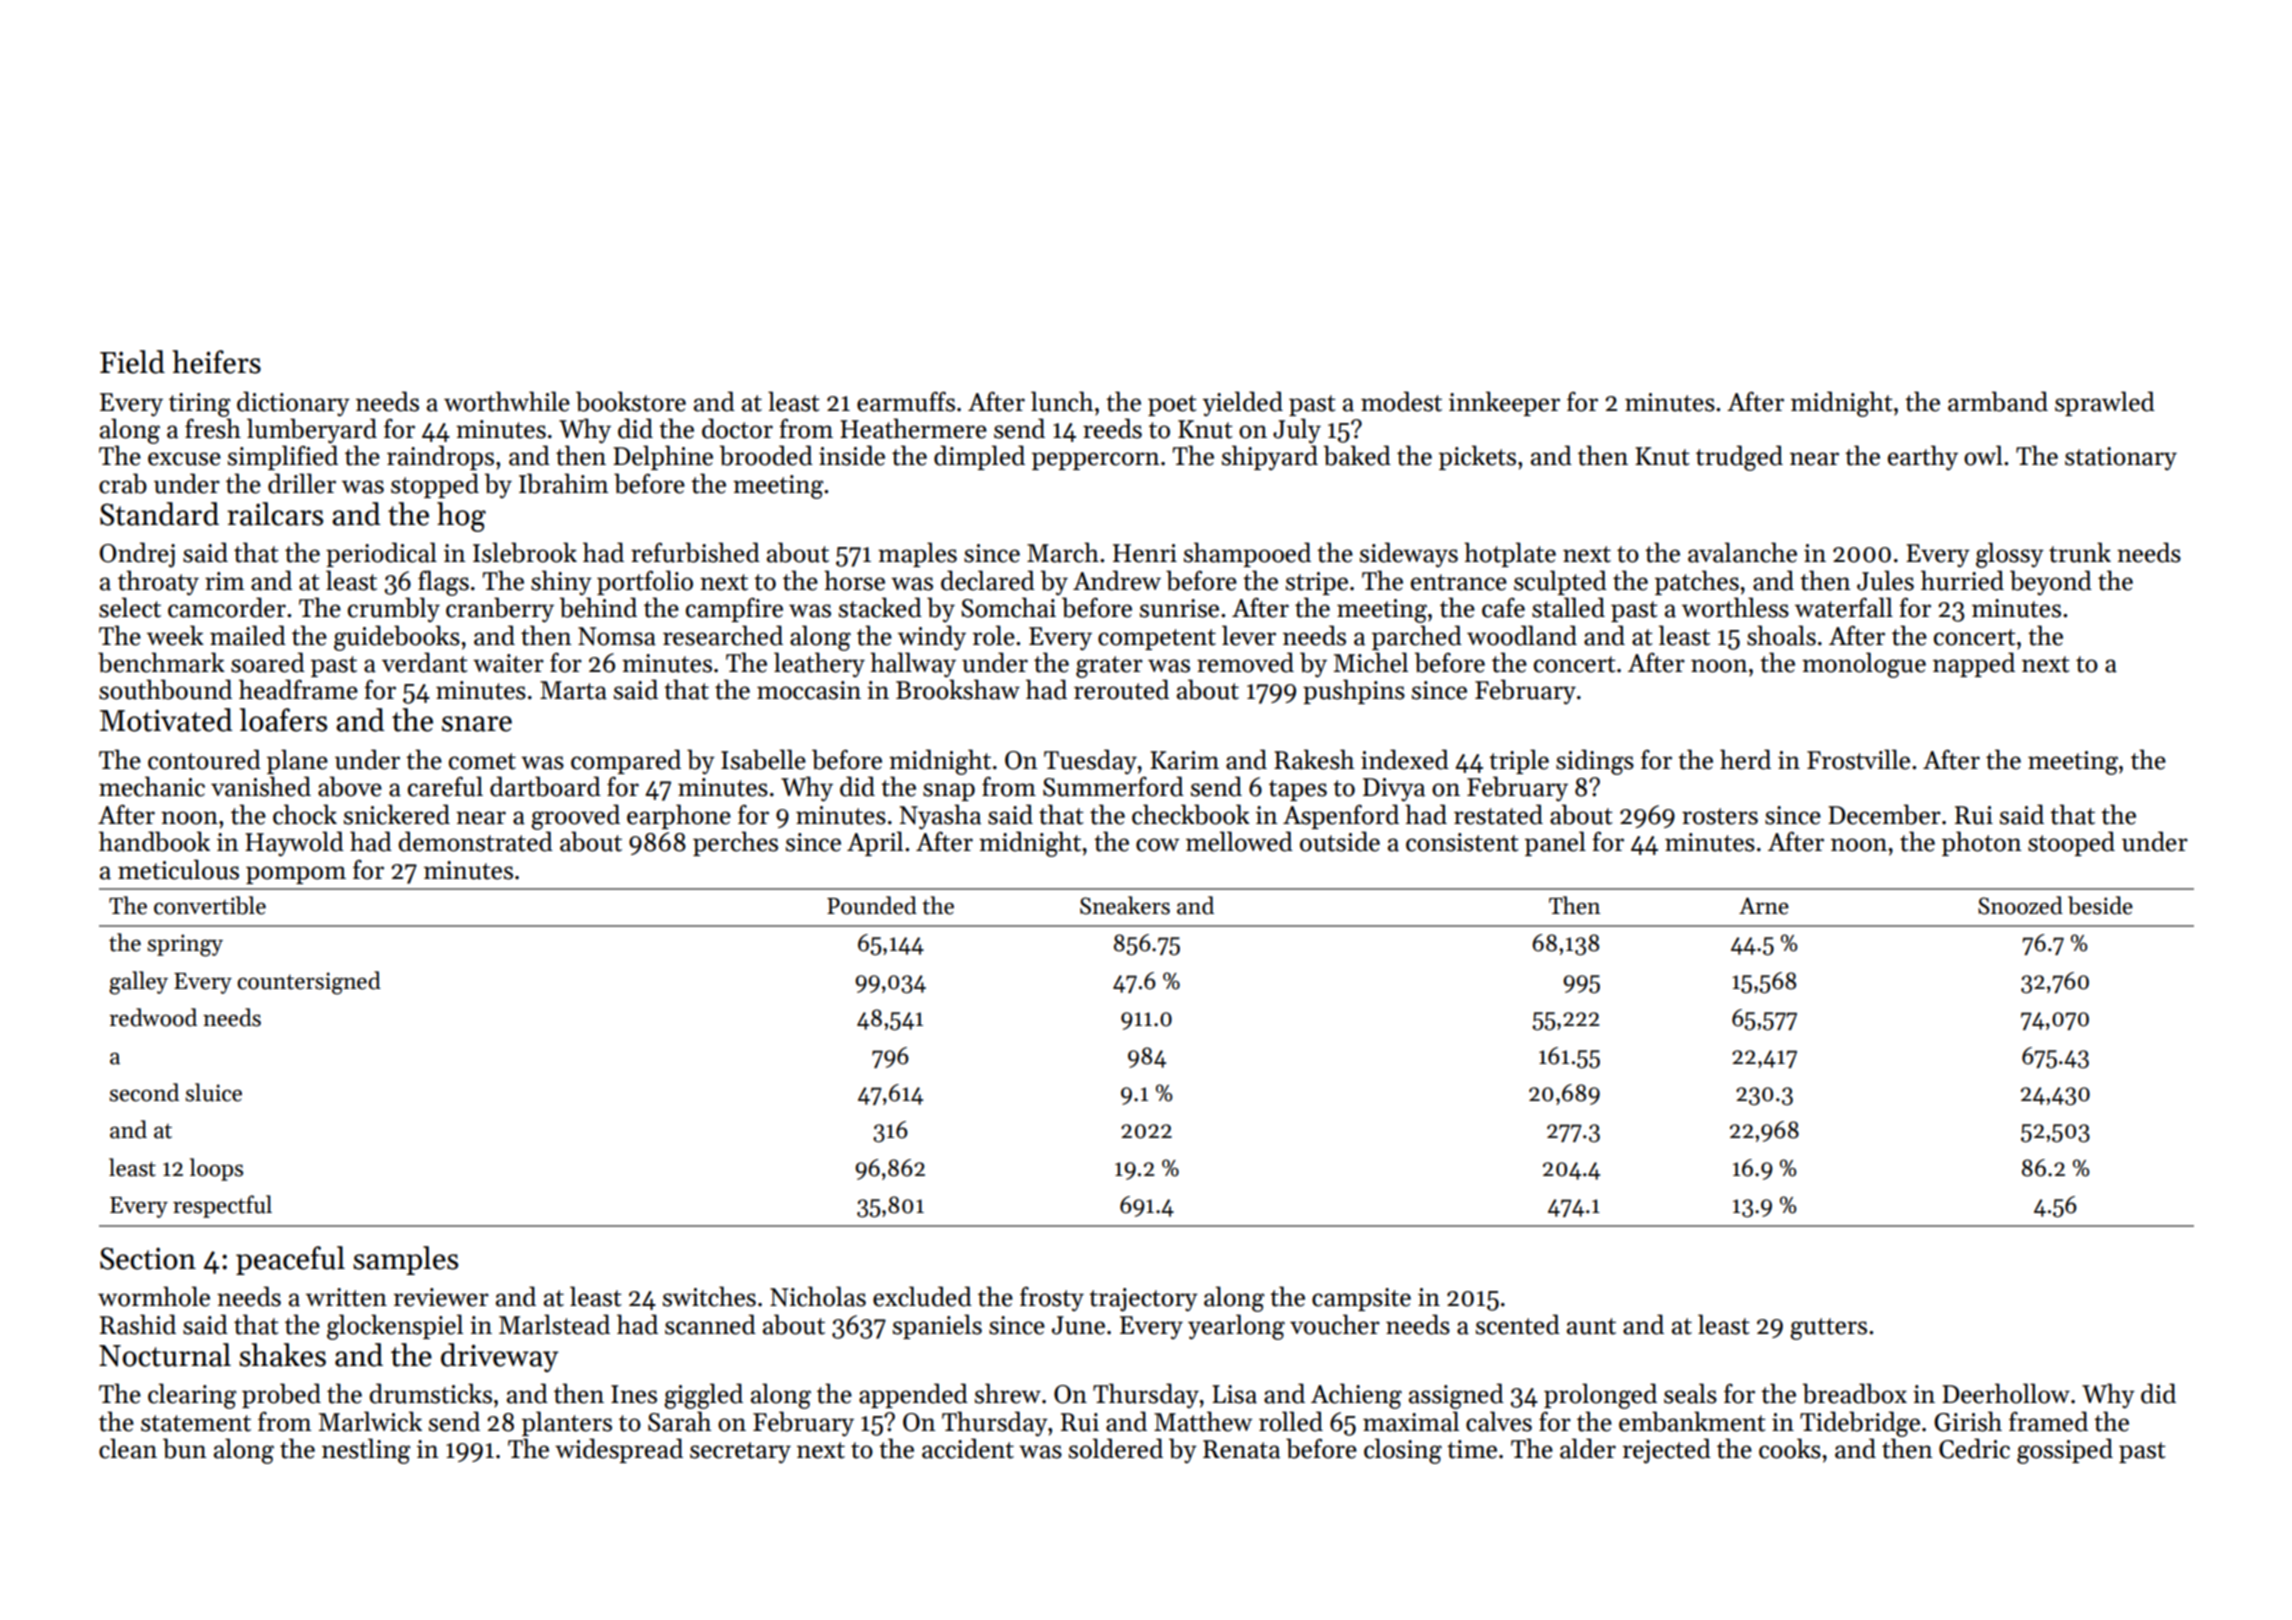 The height and width of the screenshot is (1620, 2292). Describe the element at coordinates (312, 431) in the screenshot. I see `lumberyard` at that location.
